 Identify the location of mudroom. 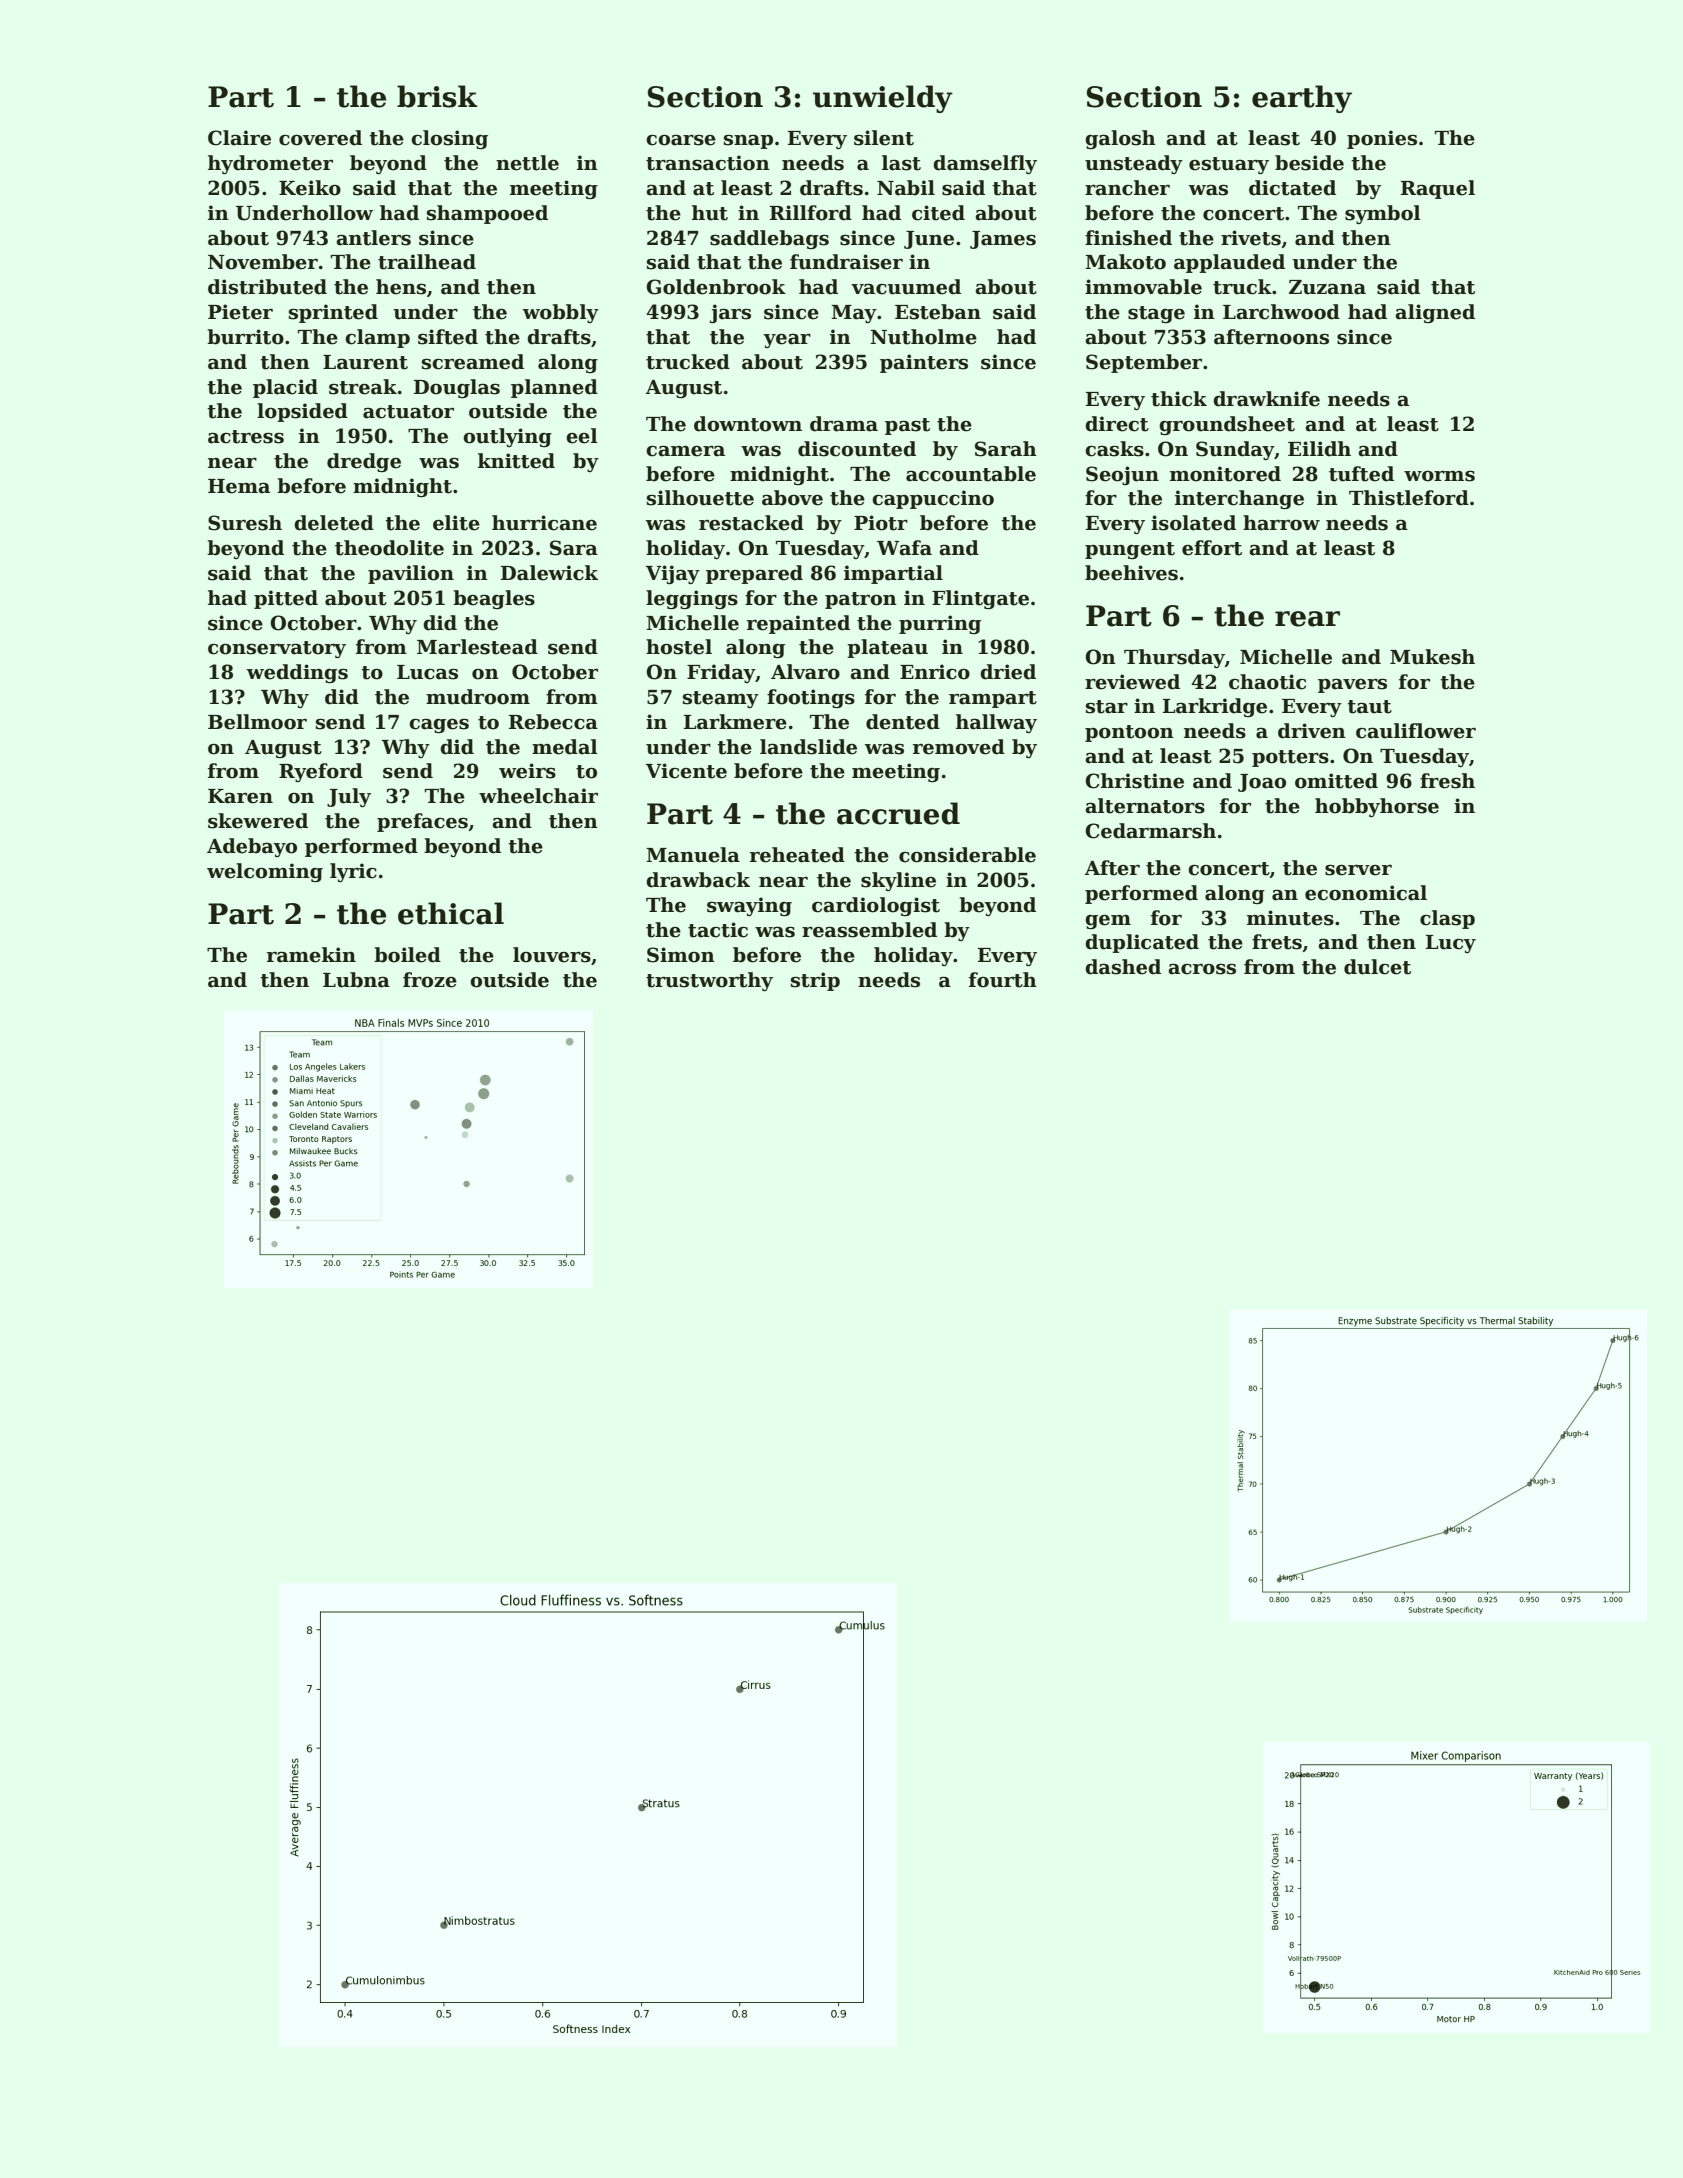
(478, 697).
